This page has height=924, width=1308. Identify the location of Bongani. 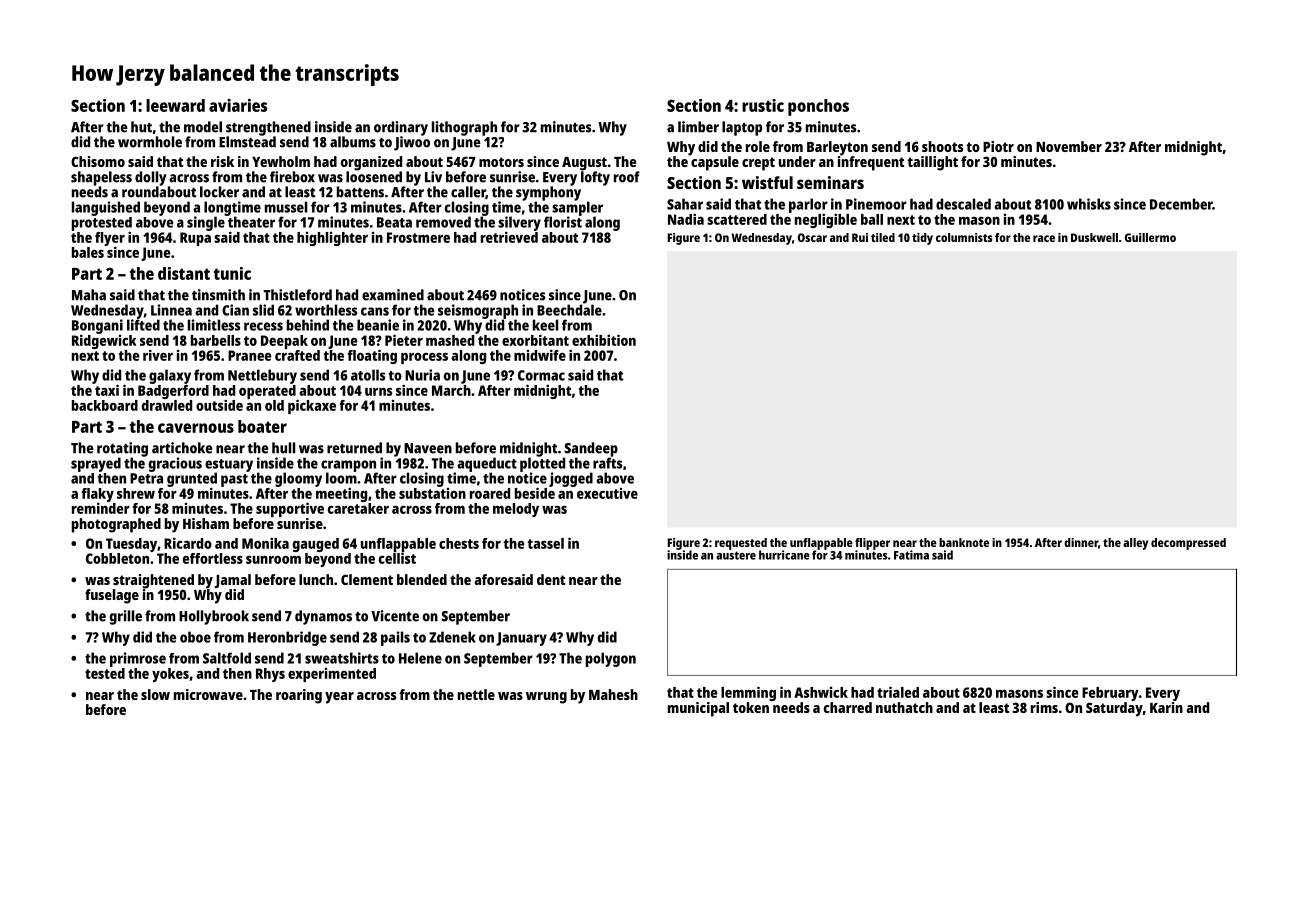
(97, 326).
